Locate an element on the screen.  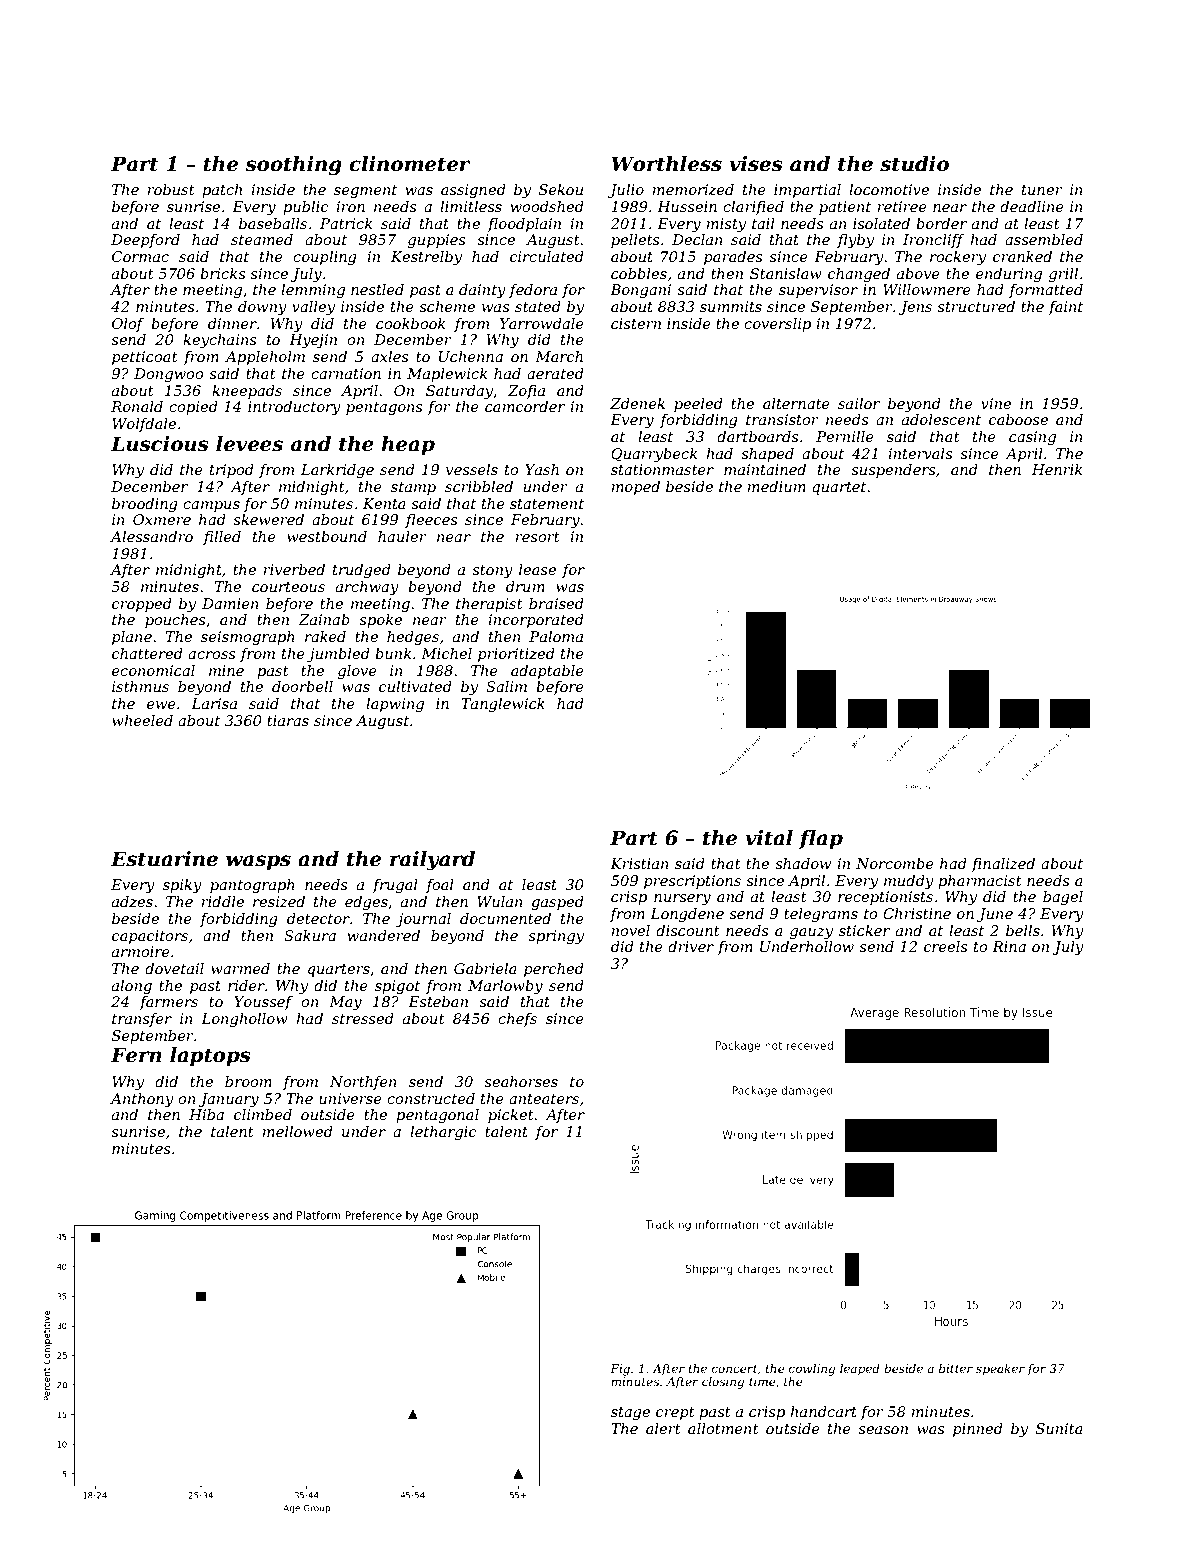
faint is located at coordinates (1065, 308).
